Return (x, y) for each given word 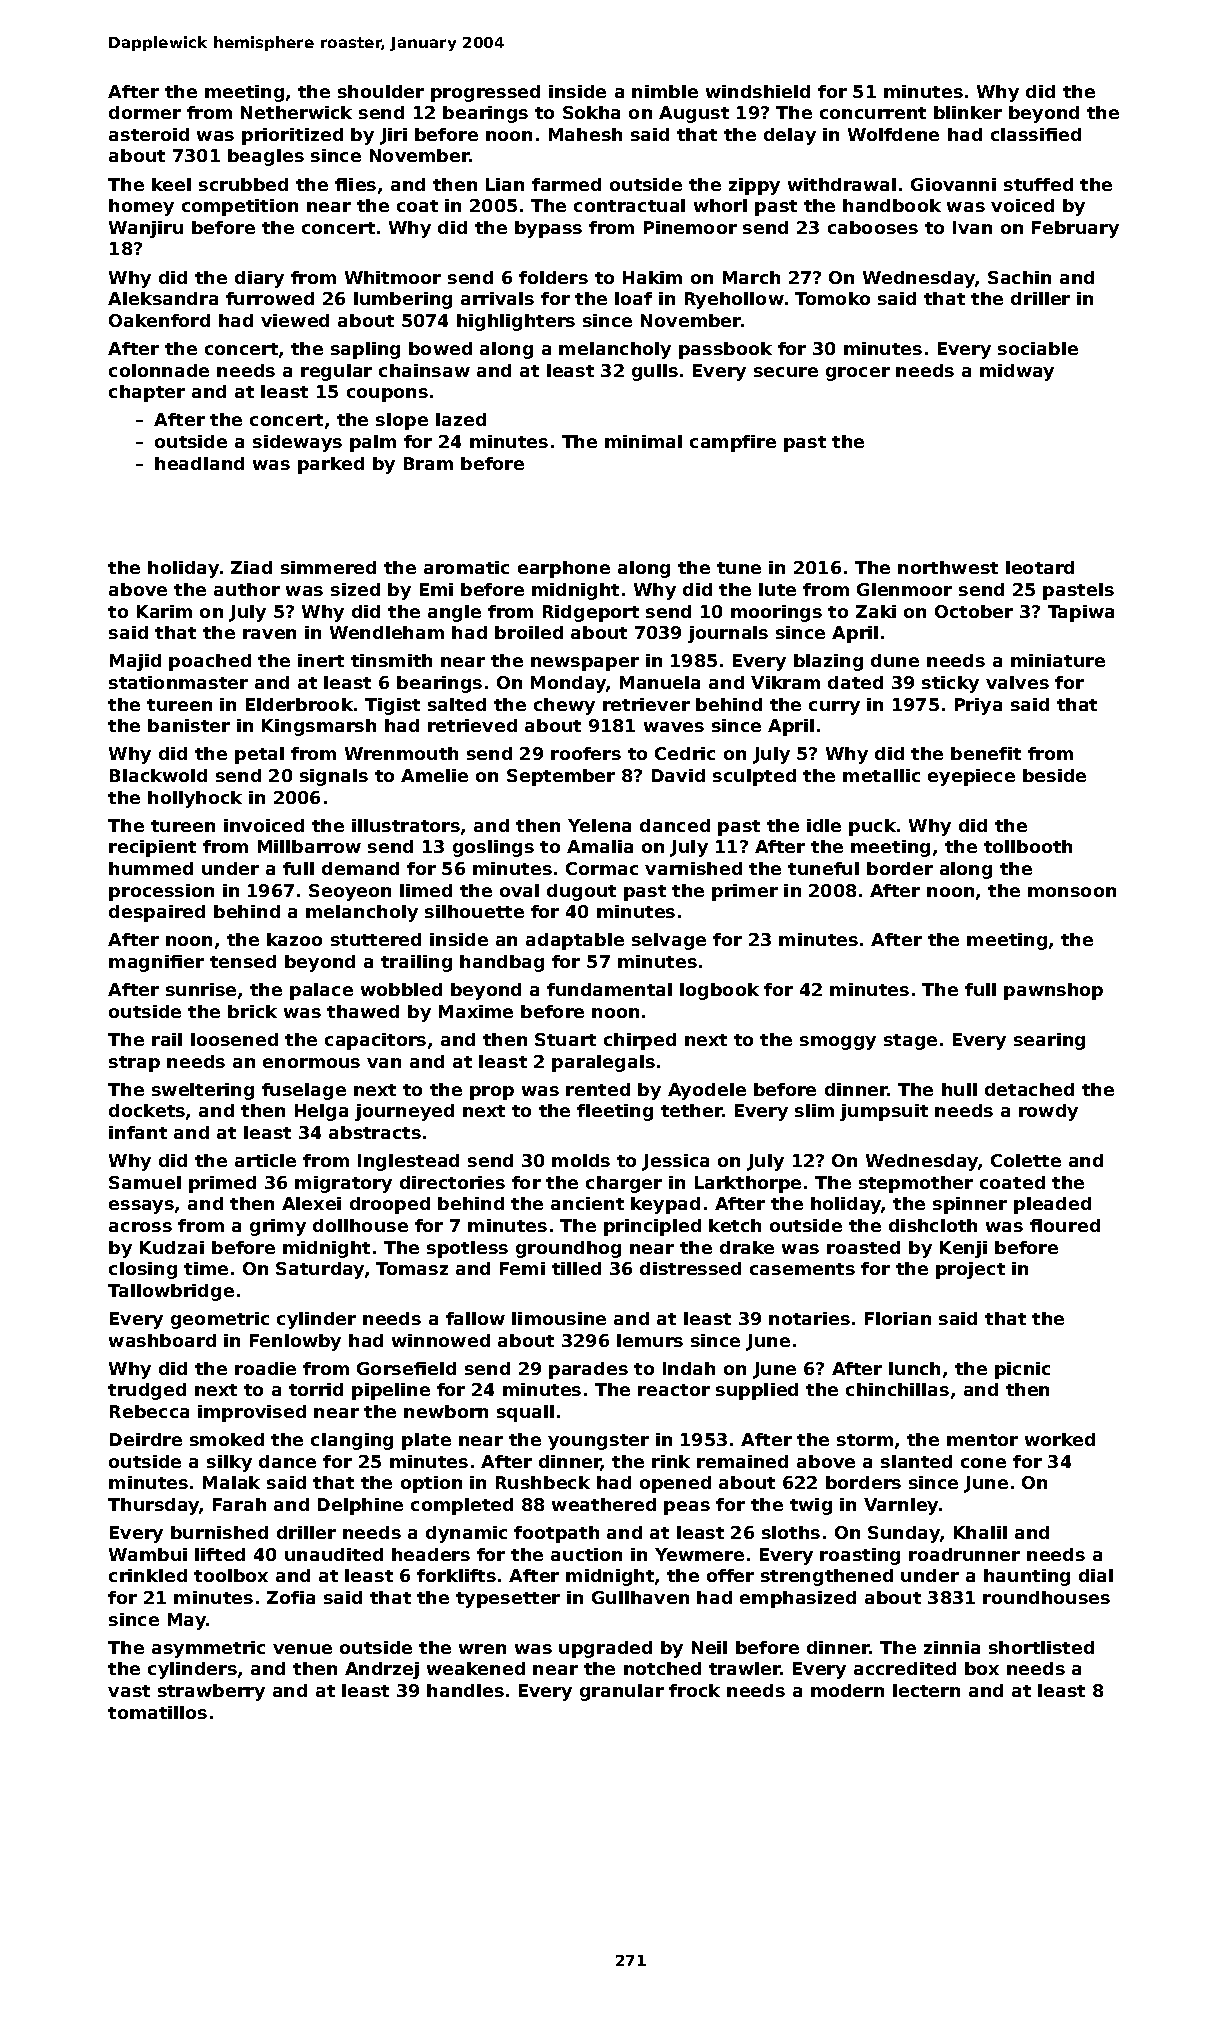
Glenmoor (904, 589)
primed (222, 1184)
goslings (493, 848)
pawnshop (1053, 991)
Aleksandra (163, 298)
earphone (564, 569)
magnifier (156, 963)
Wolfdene (893, 134)
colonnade (159, 370)
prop (492, 1093)
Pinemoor (690, 227)
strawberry (211, 1692)
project (970, 1270)
